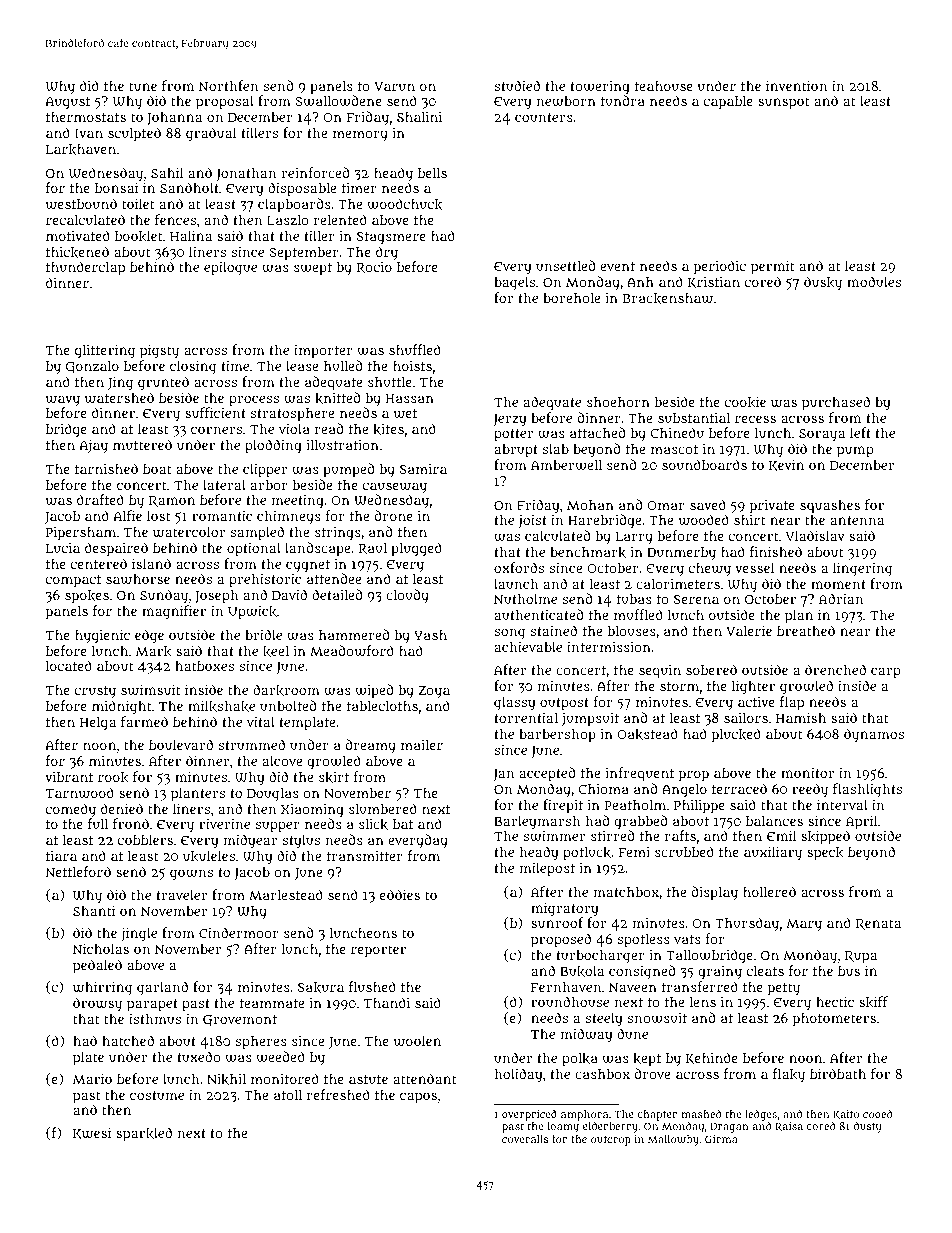 The height and width of the image is (1233, 952). Describe the element at coordinates (272, 1003) in the image. I see `teammate` at that location.
